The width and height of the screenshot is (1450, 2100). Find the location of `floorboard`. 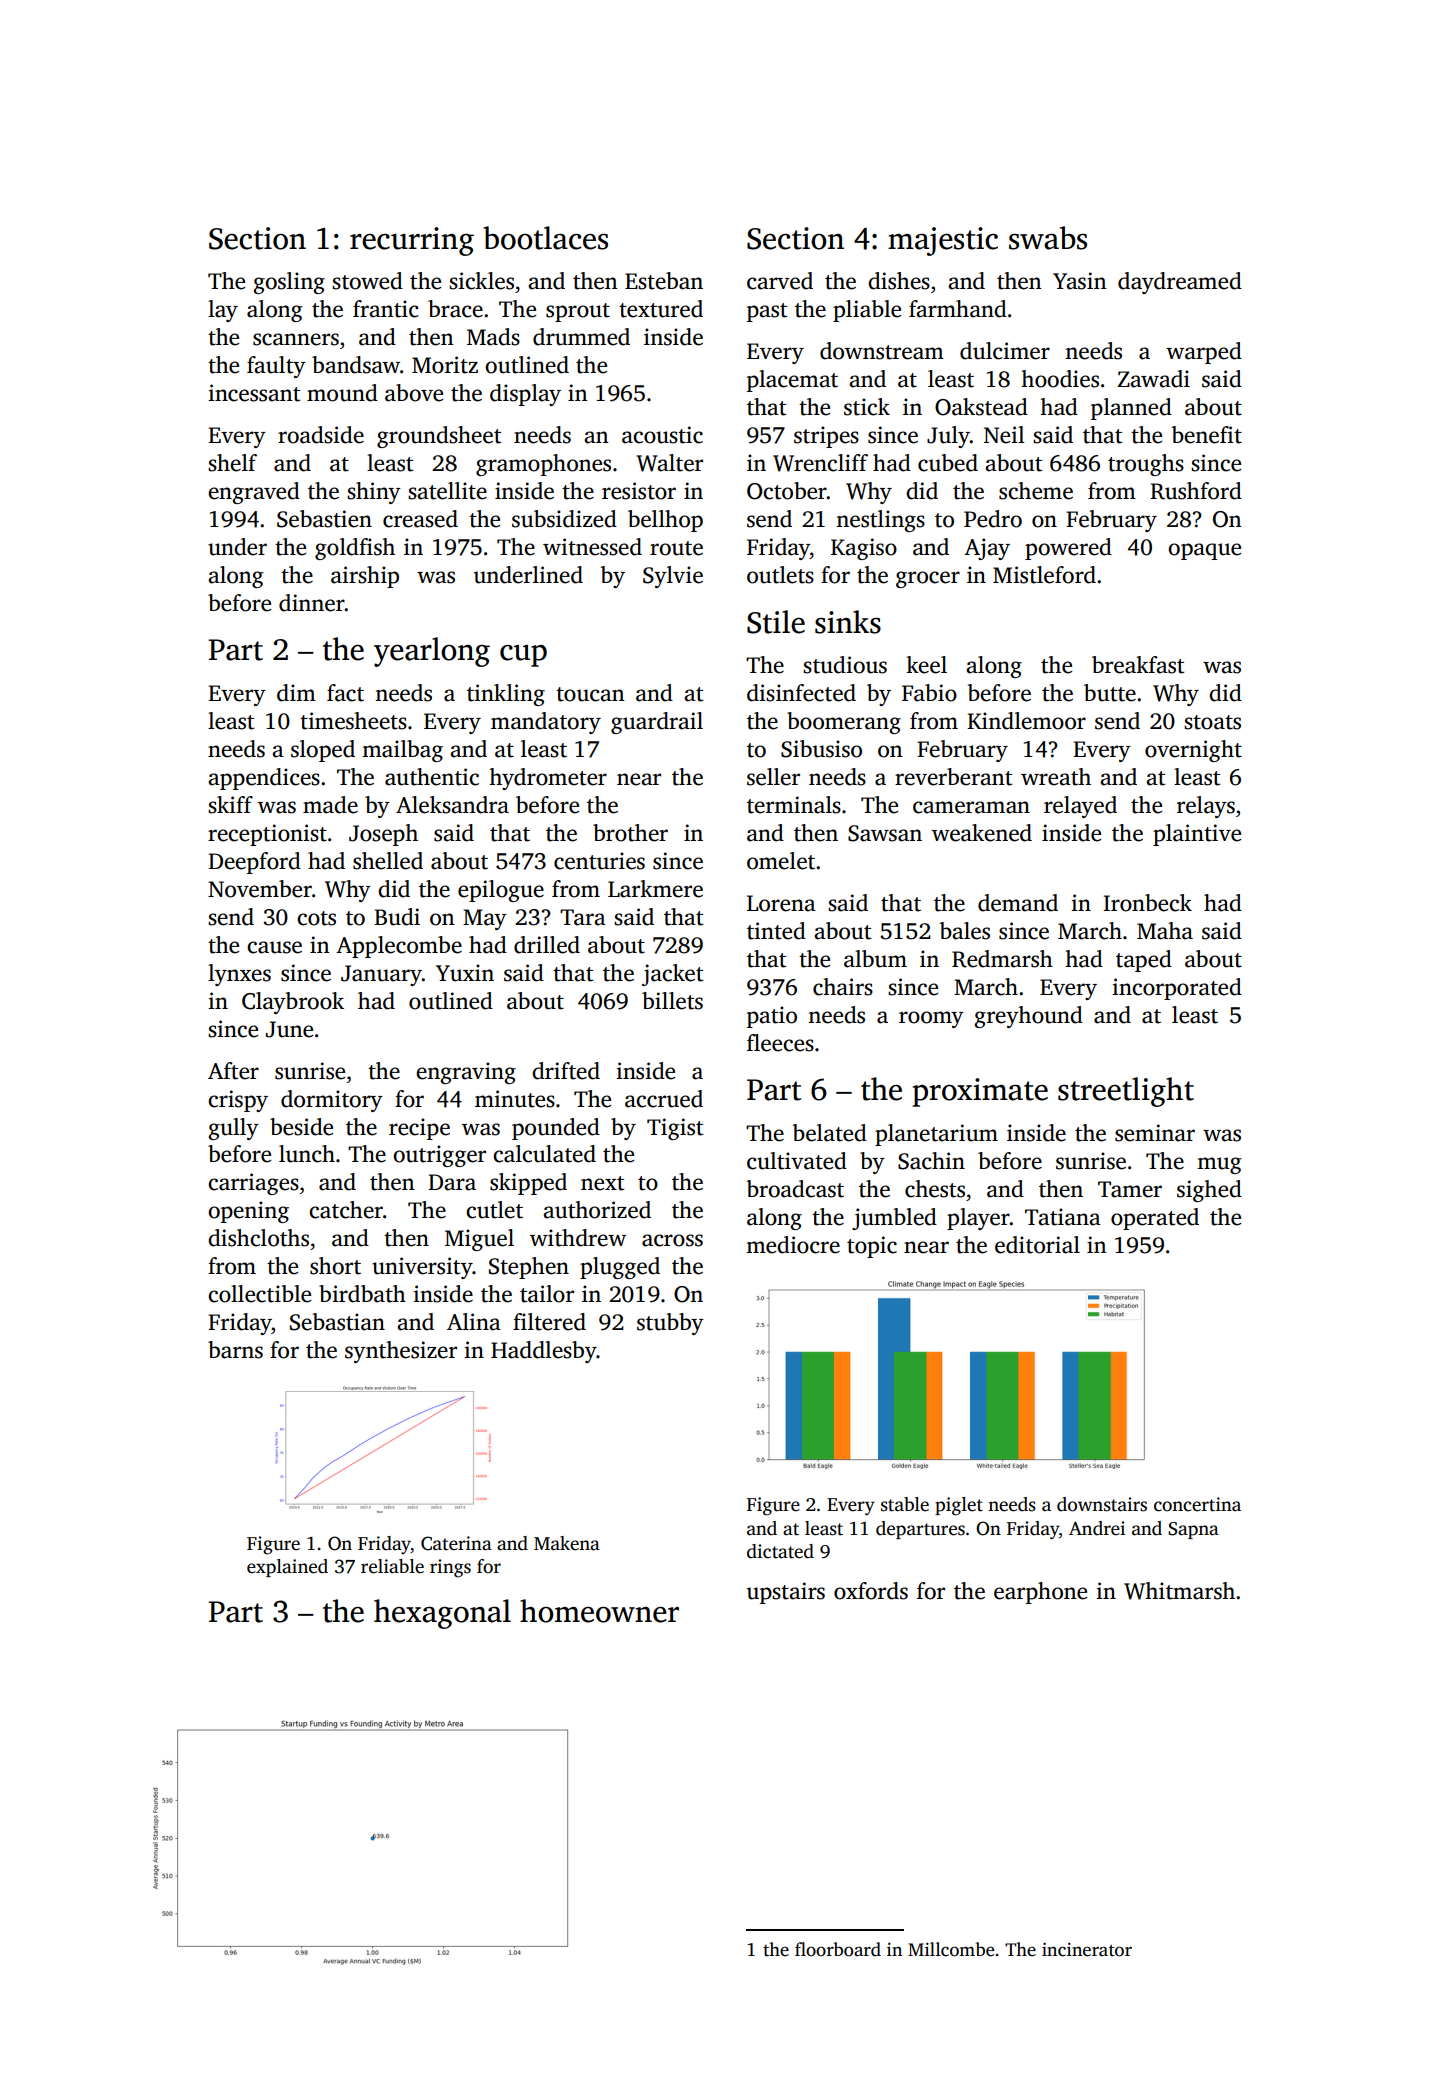

floorboard is located at coordinates (838, 1949).
